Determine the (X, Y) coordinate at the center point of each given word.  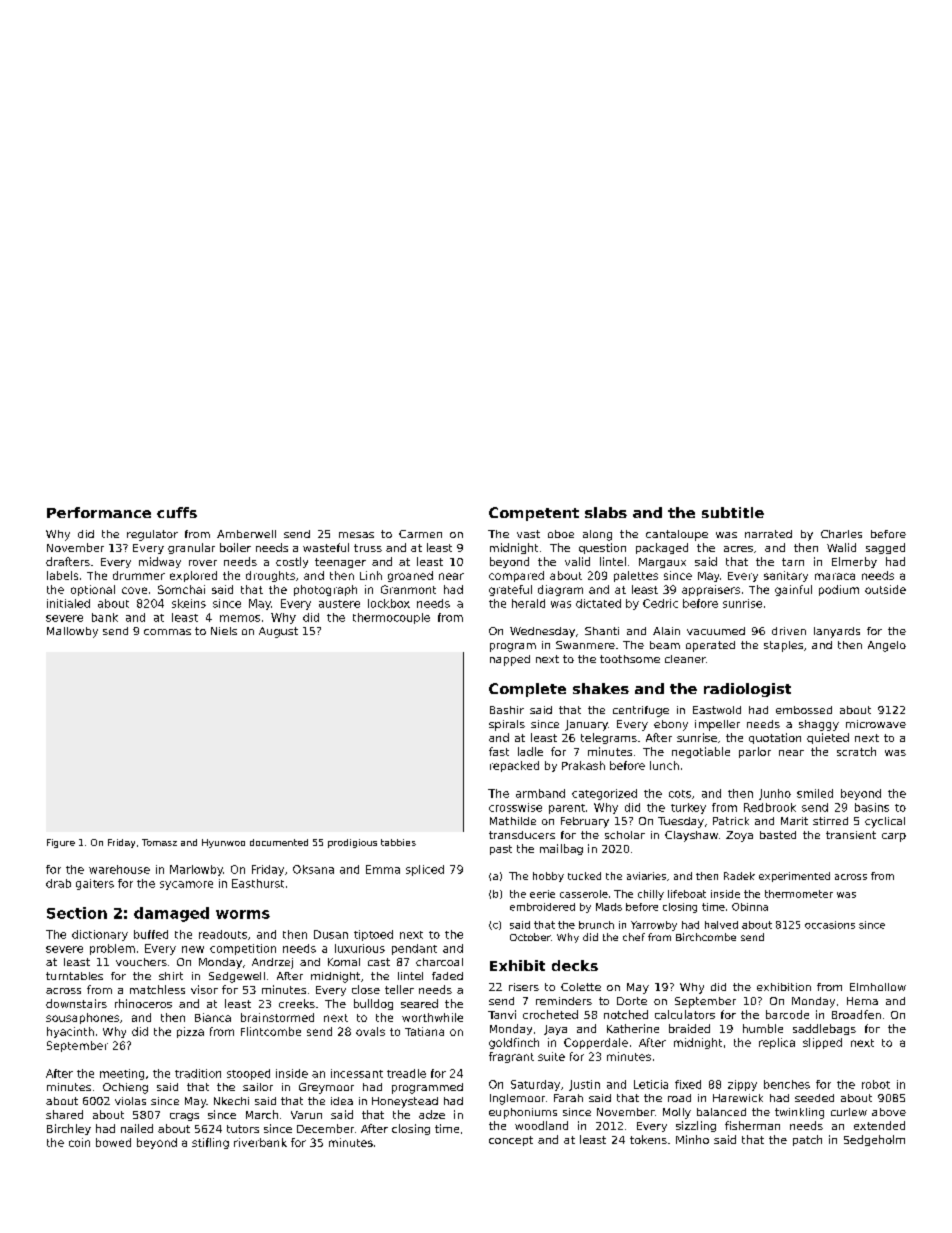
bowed (113, 1142)
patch (807, 1140)
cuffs (177, 512)
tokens (648, 1139)
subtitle (733, 512)
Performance (99, 512)
